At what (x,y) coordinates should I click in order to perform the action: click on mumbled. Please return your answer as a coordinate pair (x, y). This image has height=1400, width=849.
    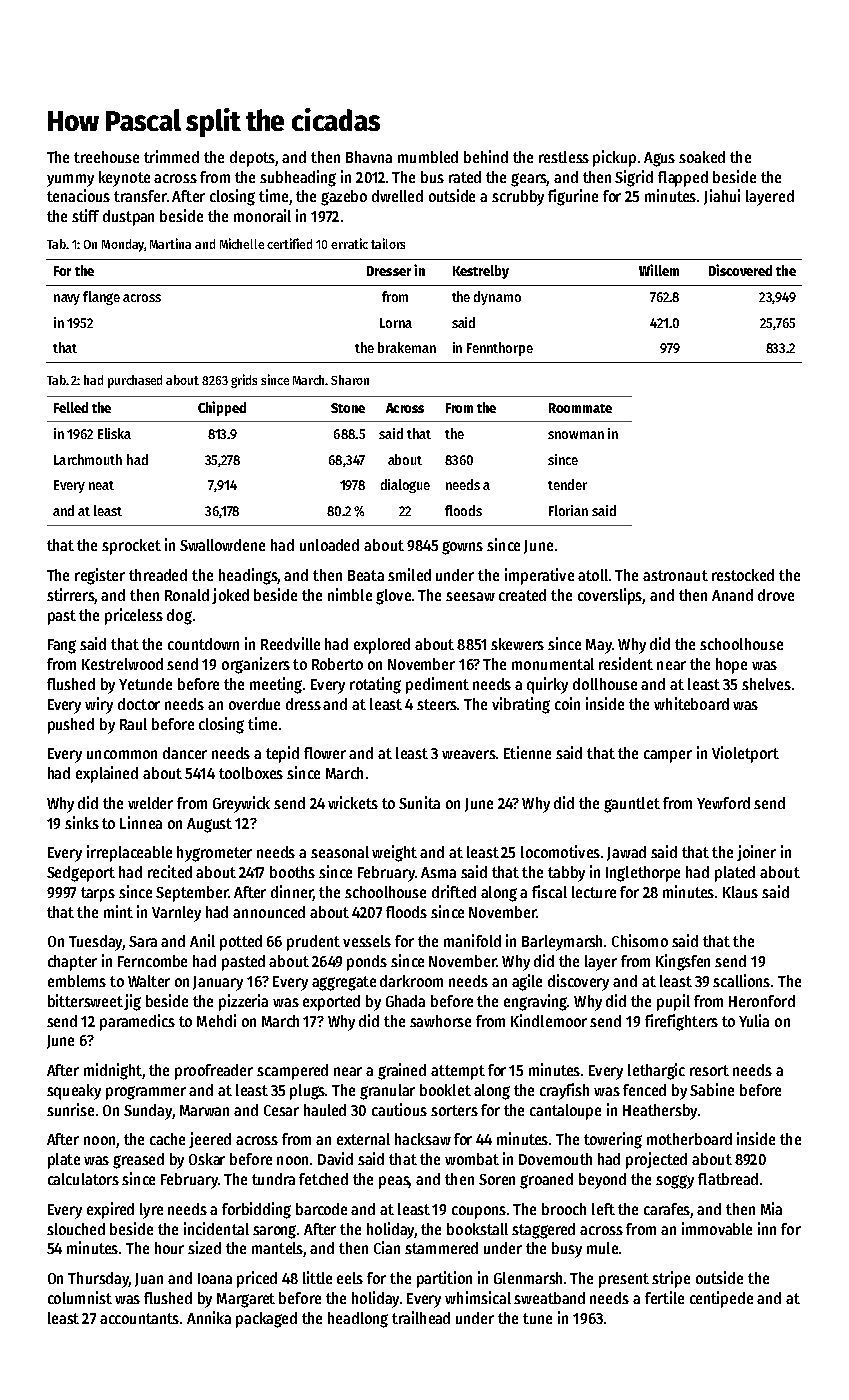
    Looking at the image, I should click on (428, 157).
